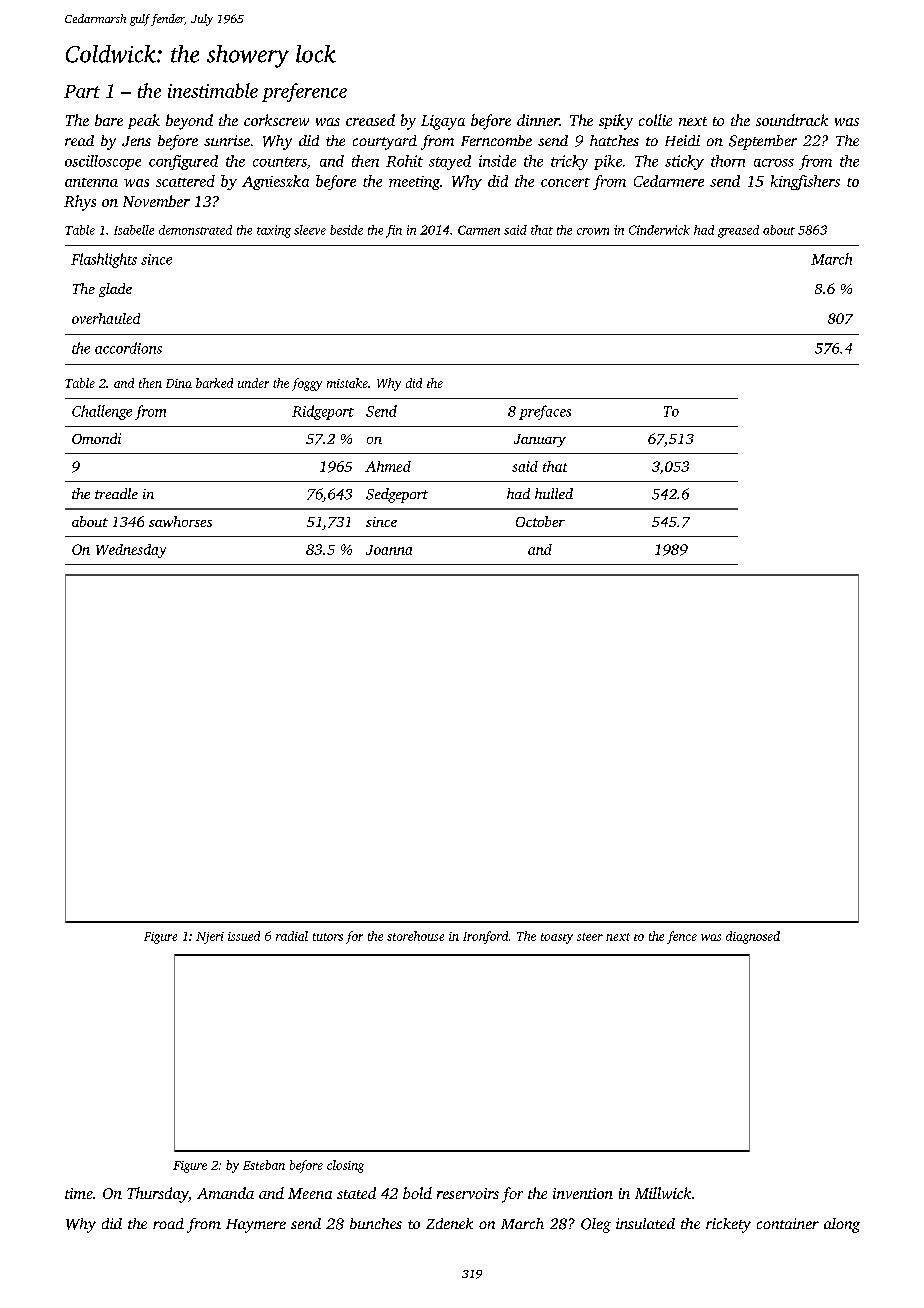  Describe the element at coordinates (590, 937) in the screenshot. I see `steer` at that location.
